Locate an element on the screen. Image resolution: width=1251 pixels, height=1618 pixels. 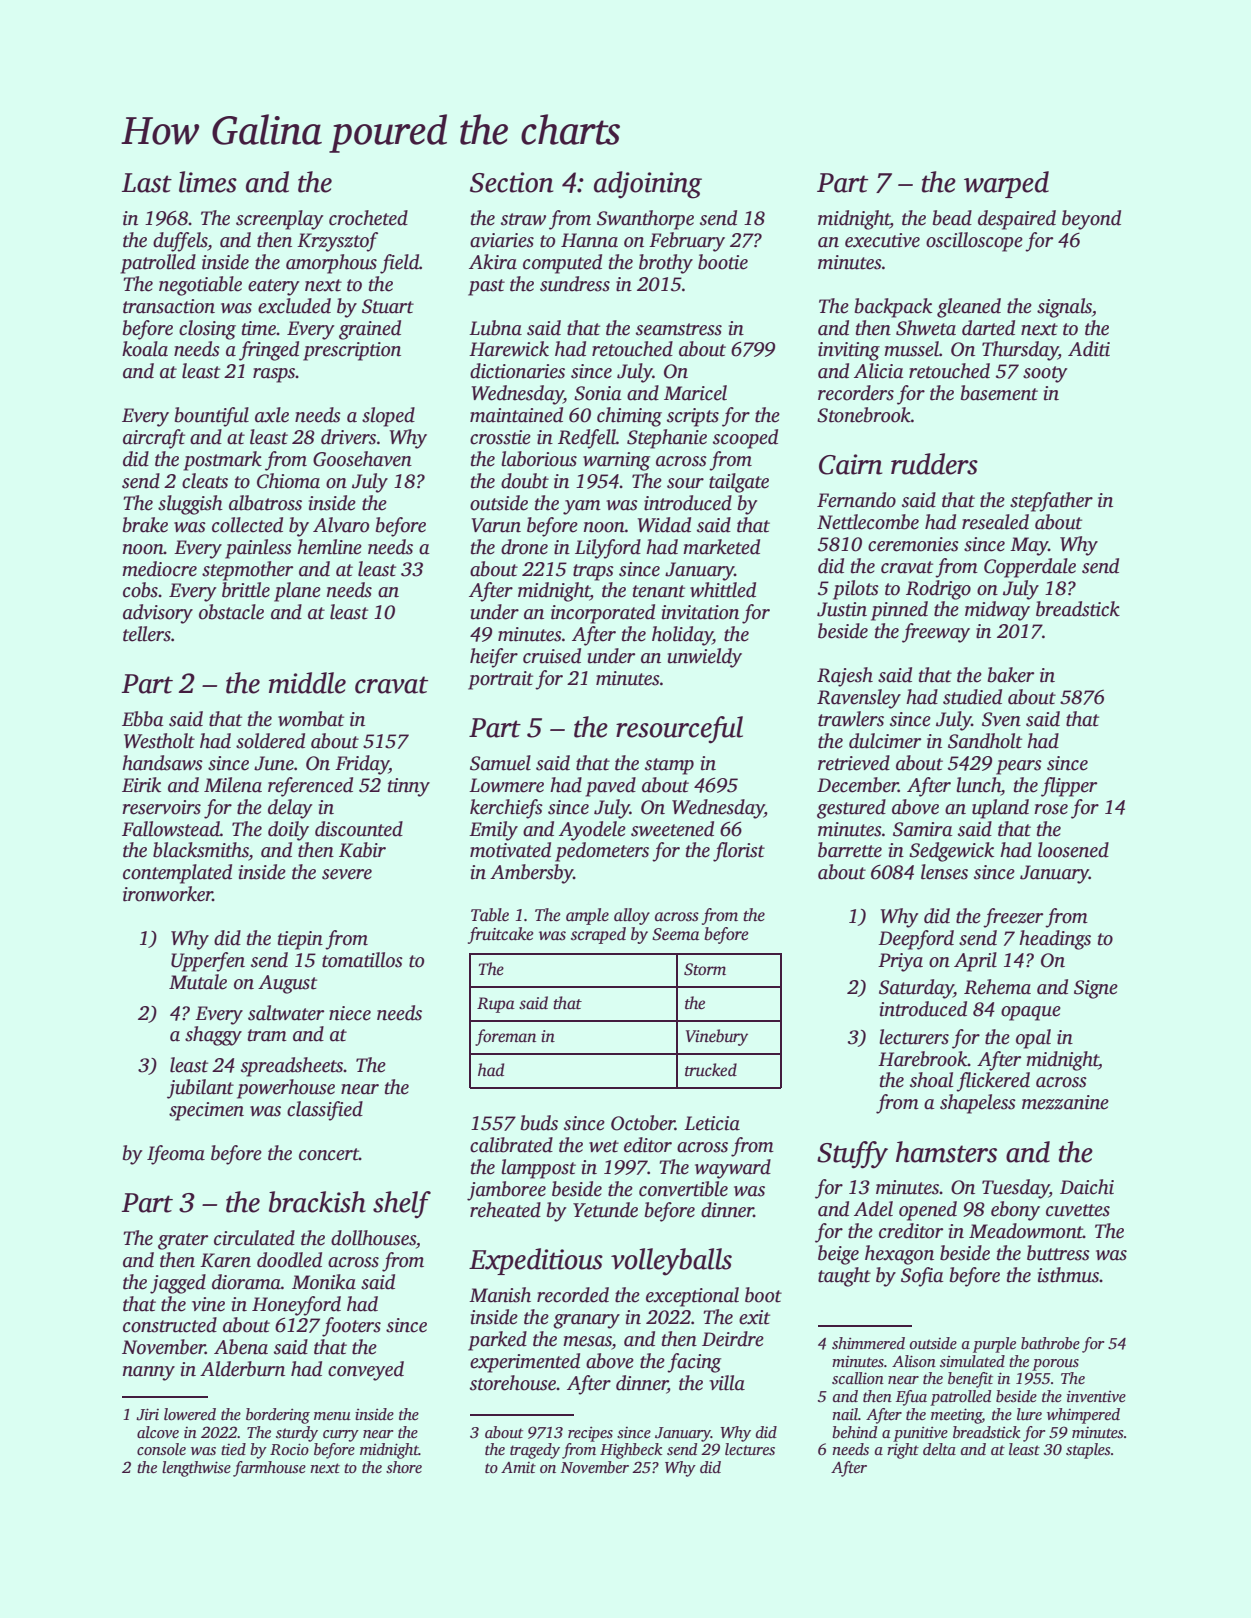
sooty is located at coordinates (1045, 374).
